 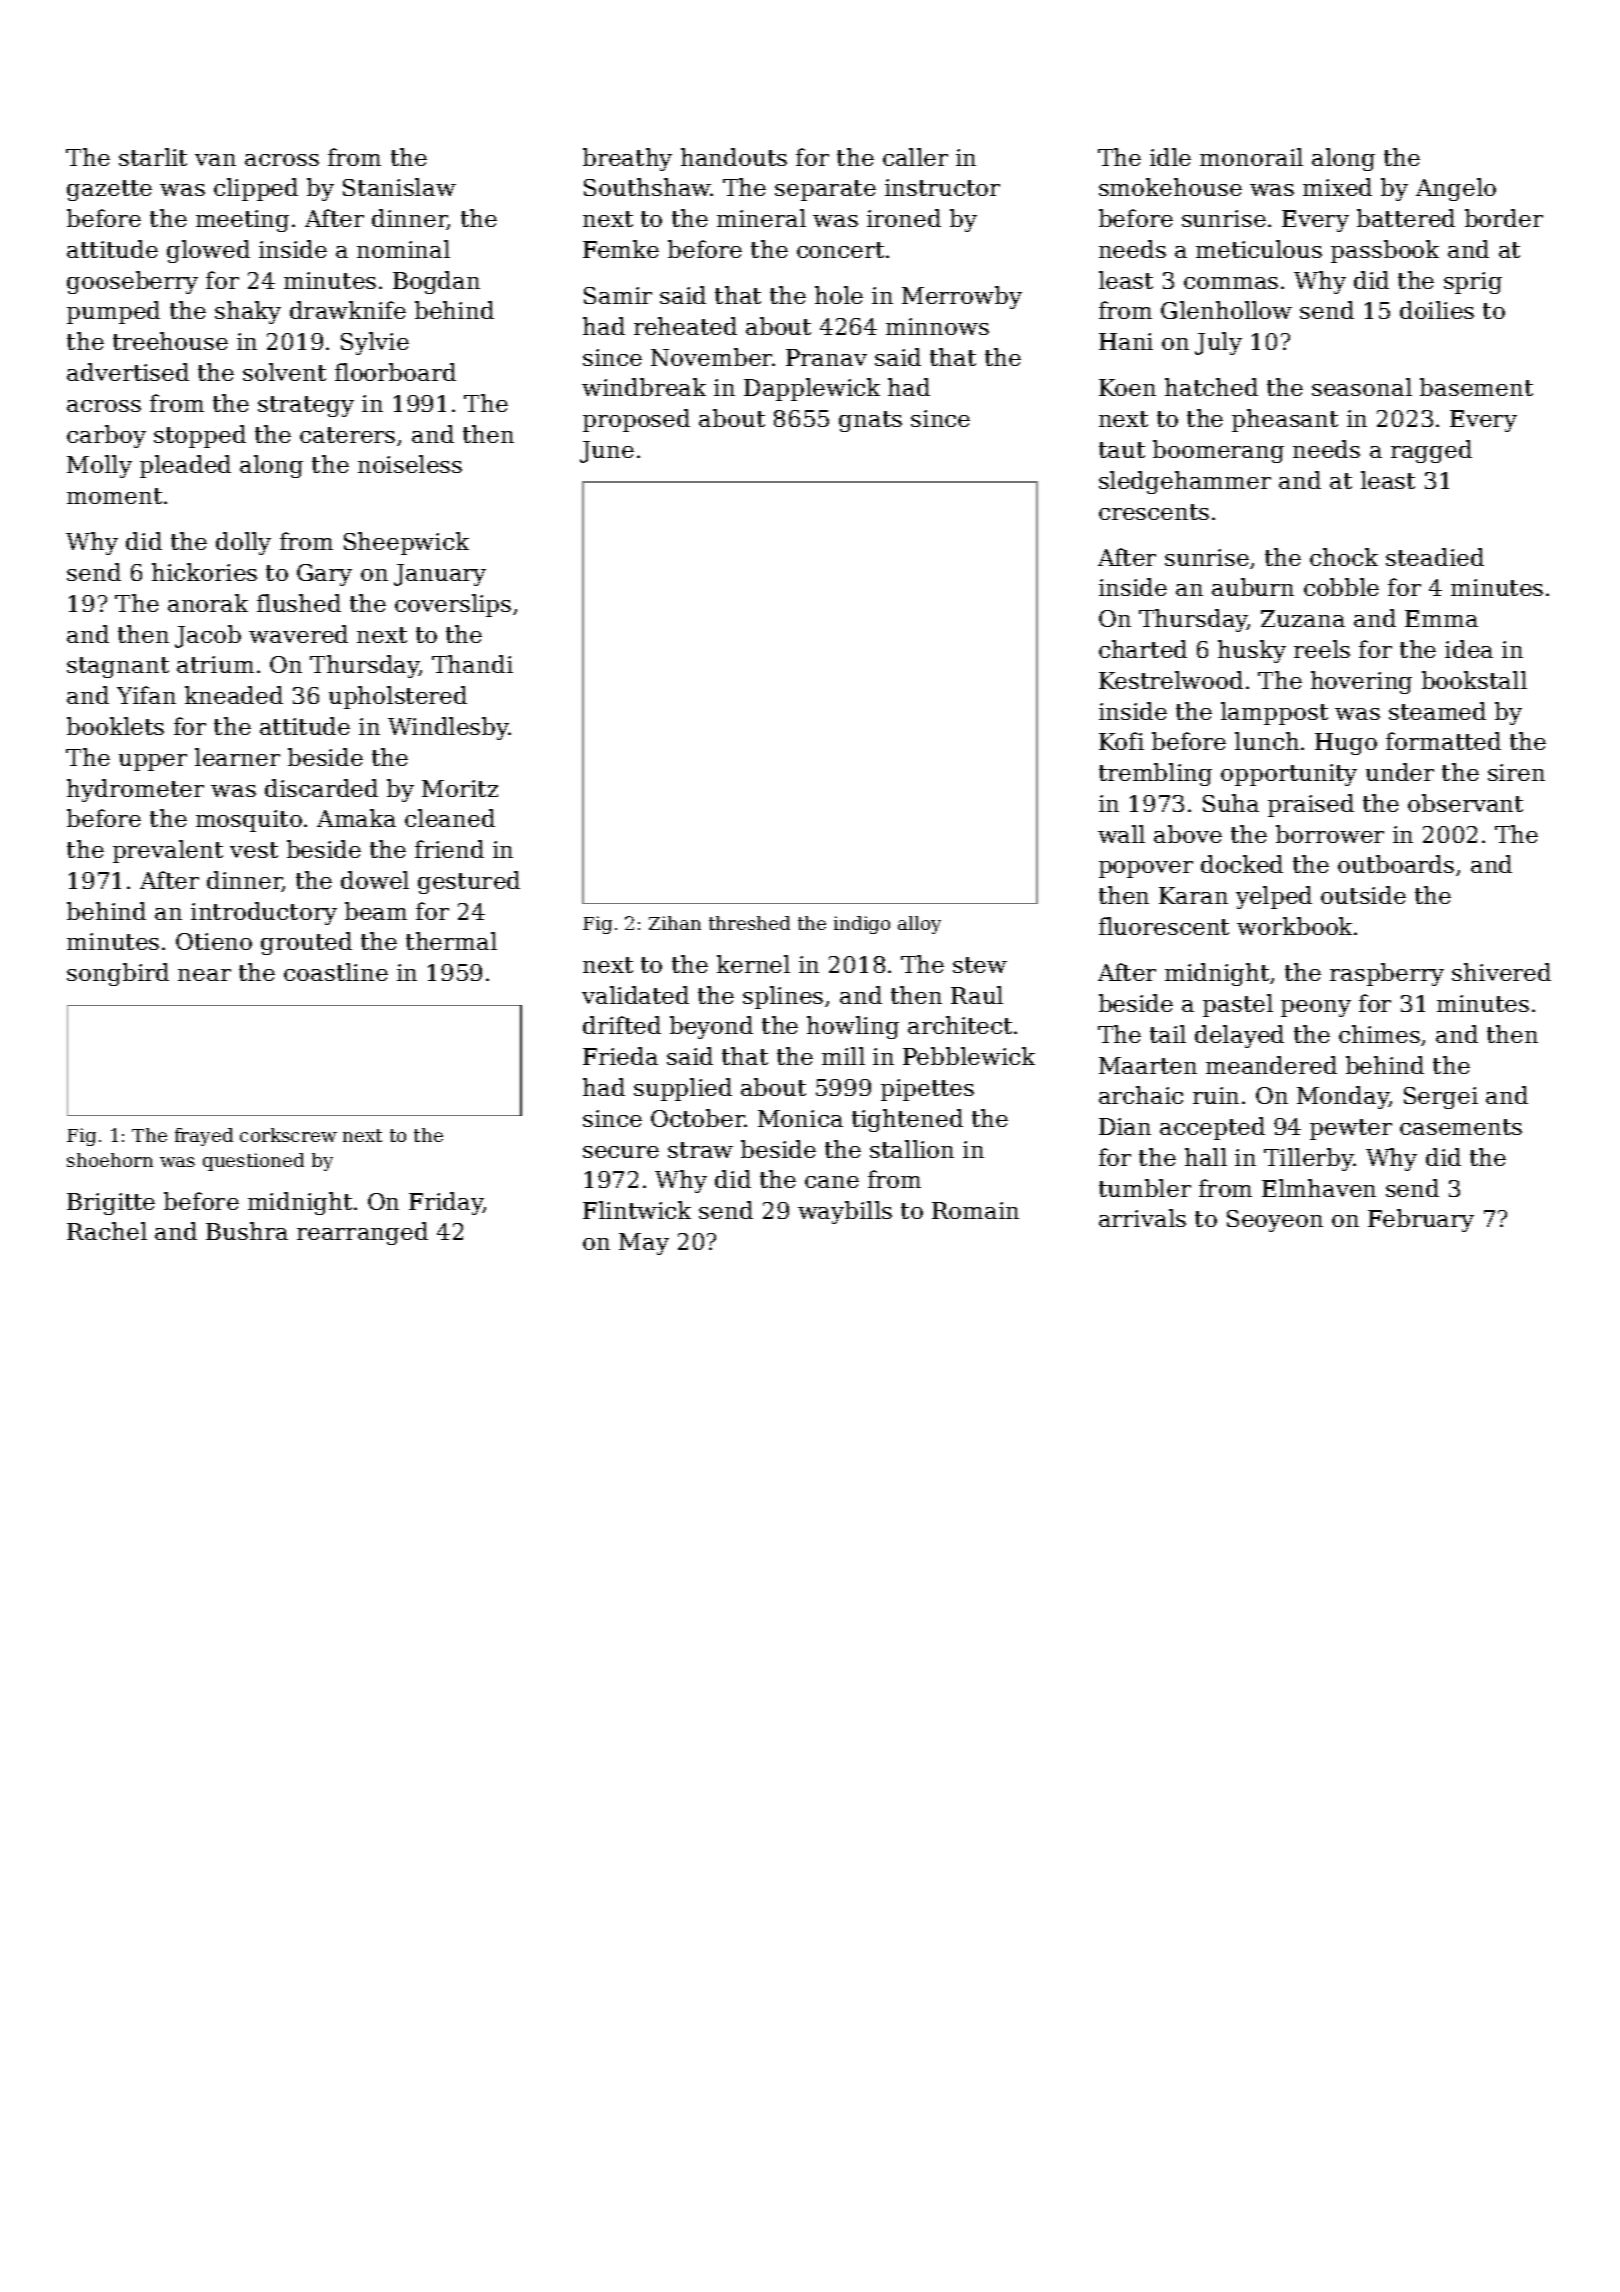 What do you see at coordinates (635, 995) in the page?
I see `validated` at bounding box center [635, 995].
